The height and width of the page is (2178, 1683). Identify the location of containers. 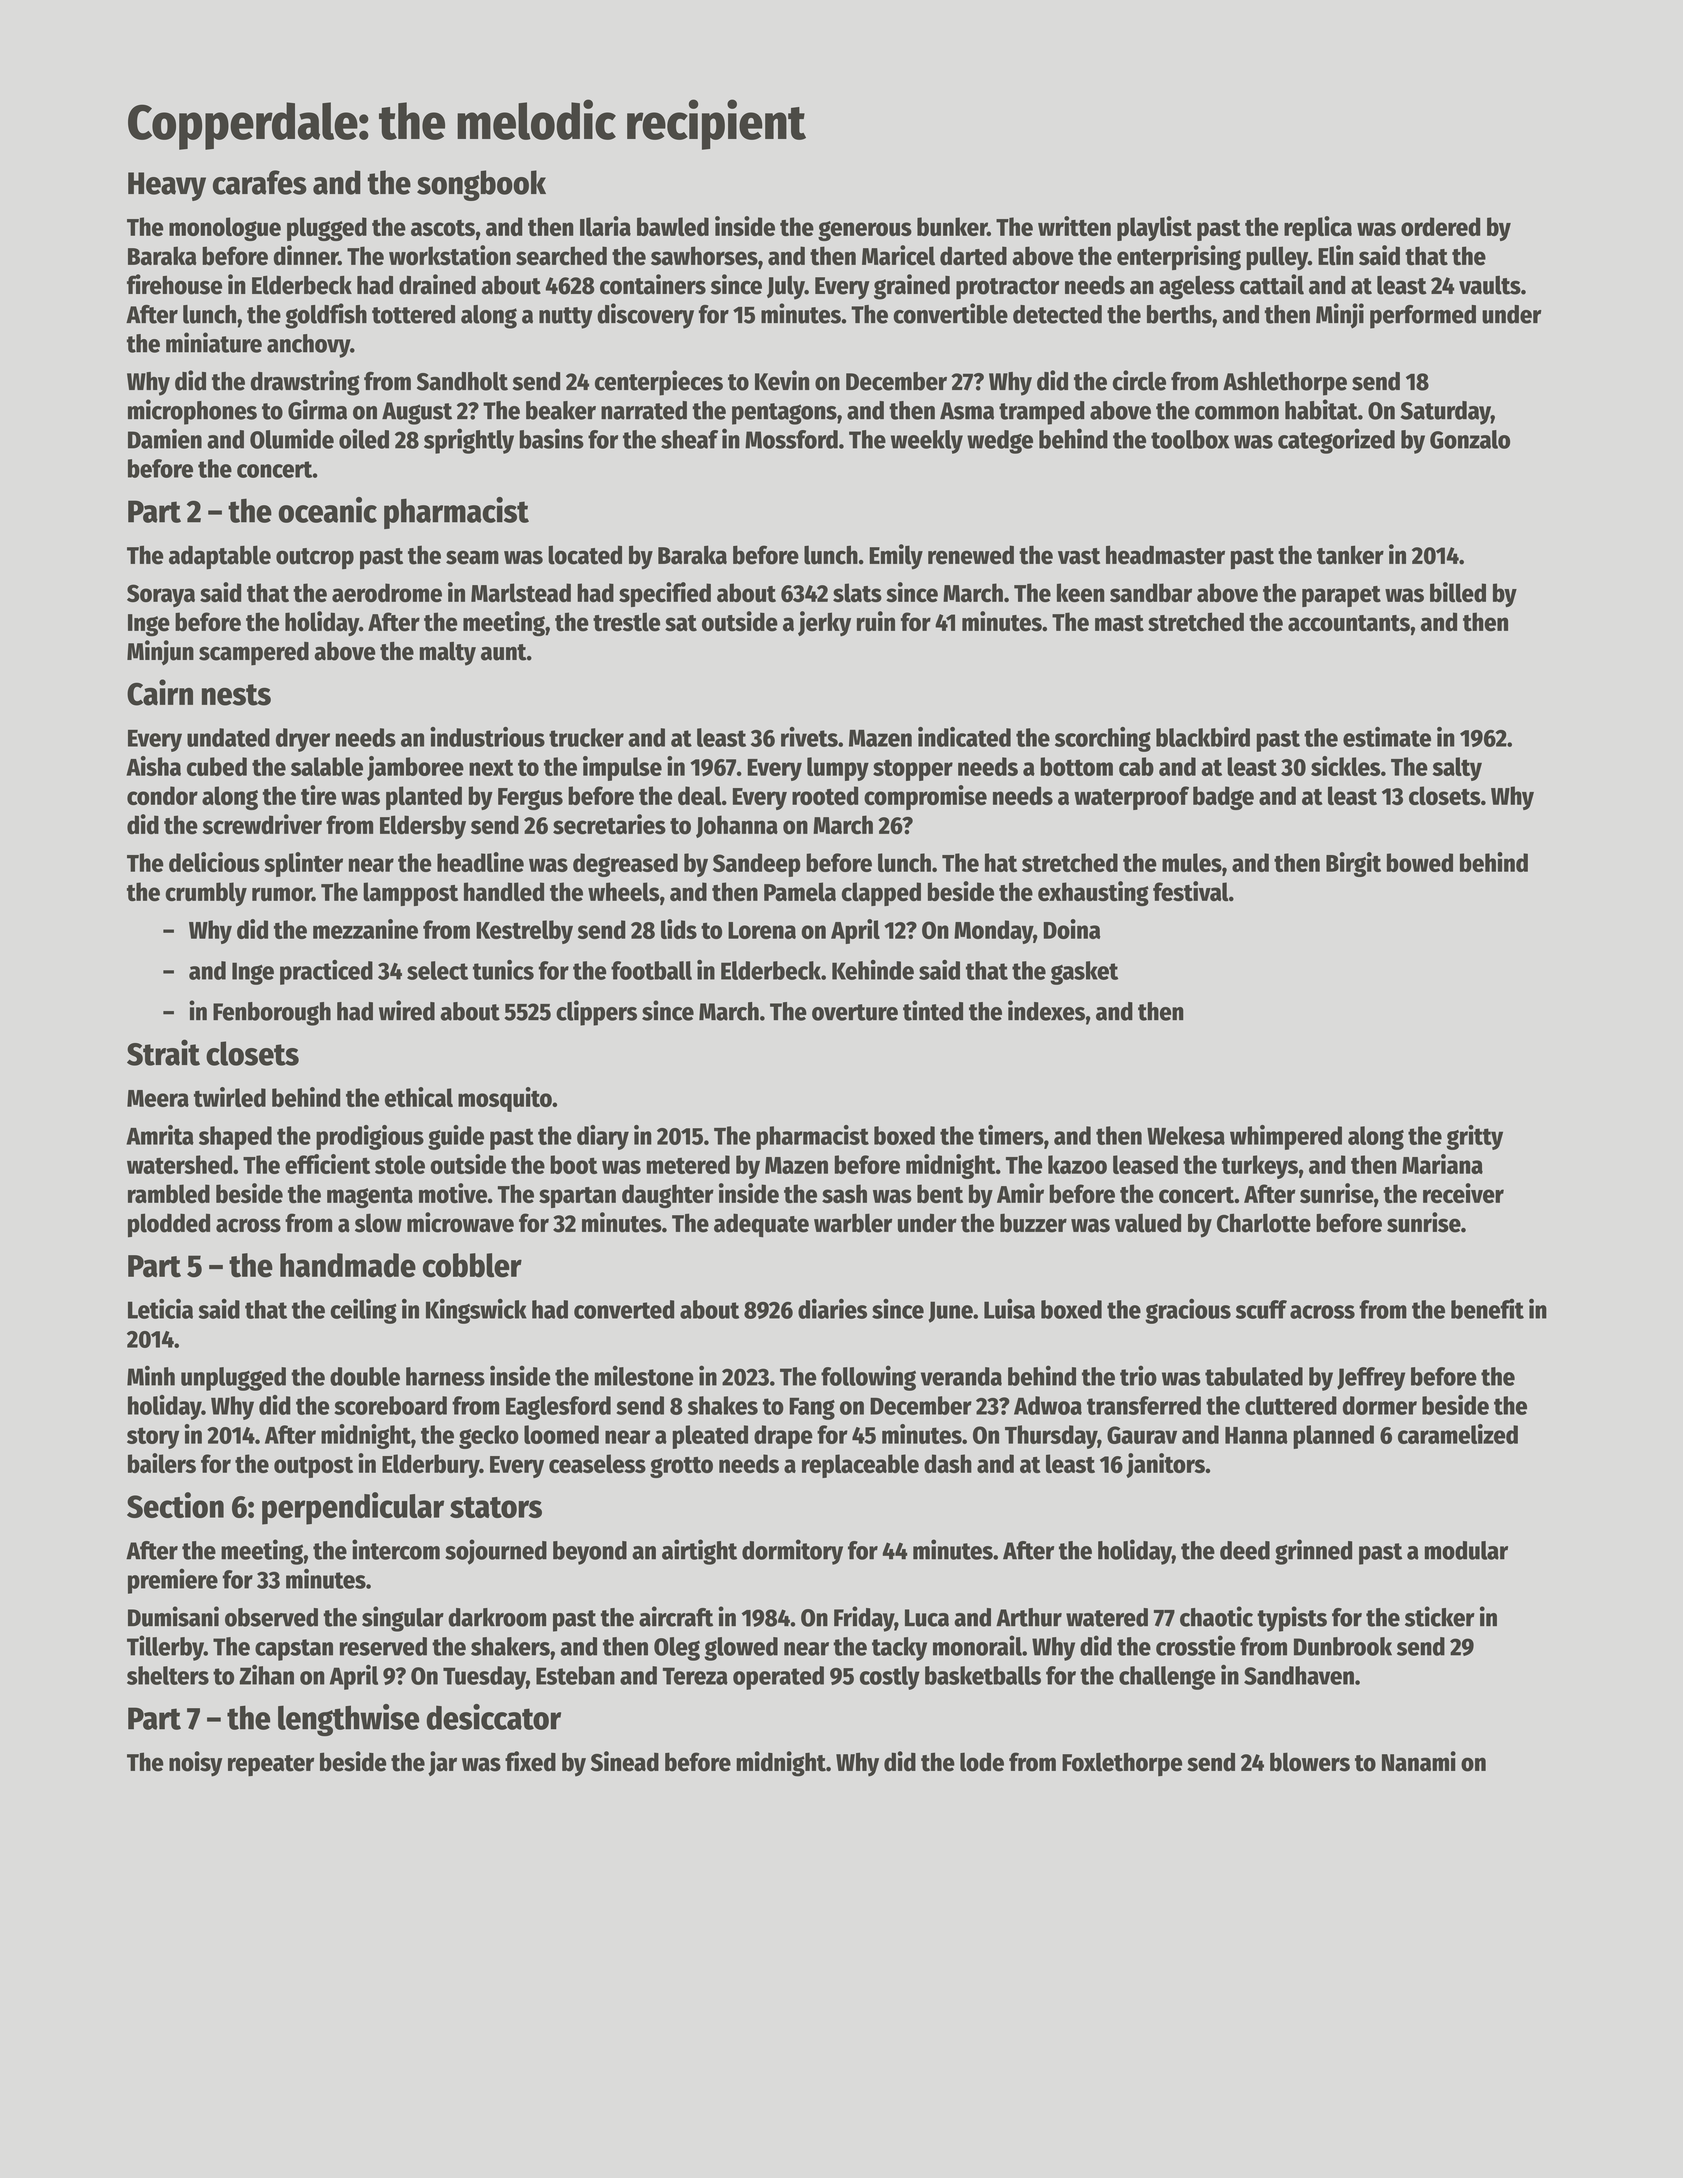
(653, 284).
